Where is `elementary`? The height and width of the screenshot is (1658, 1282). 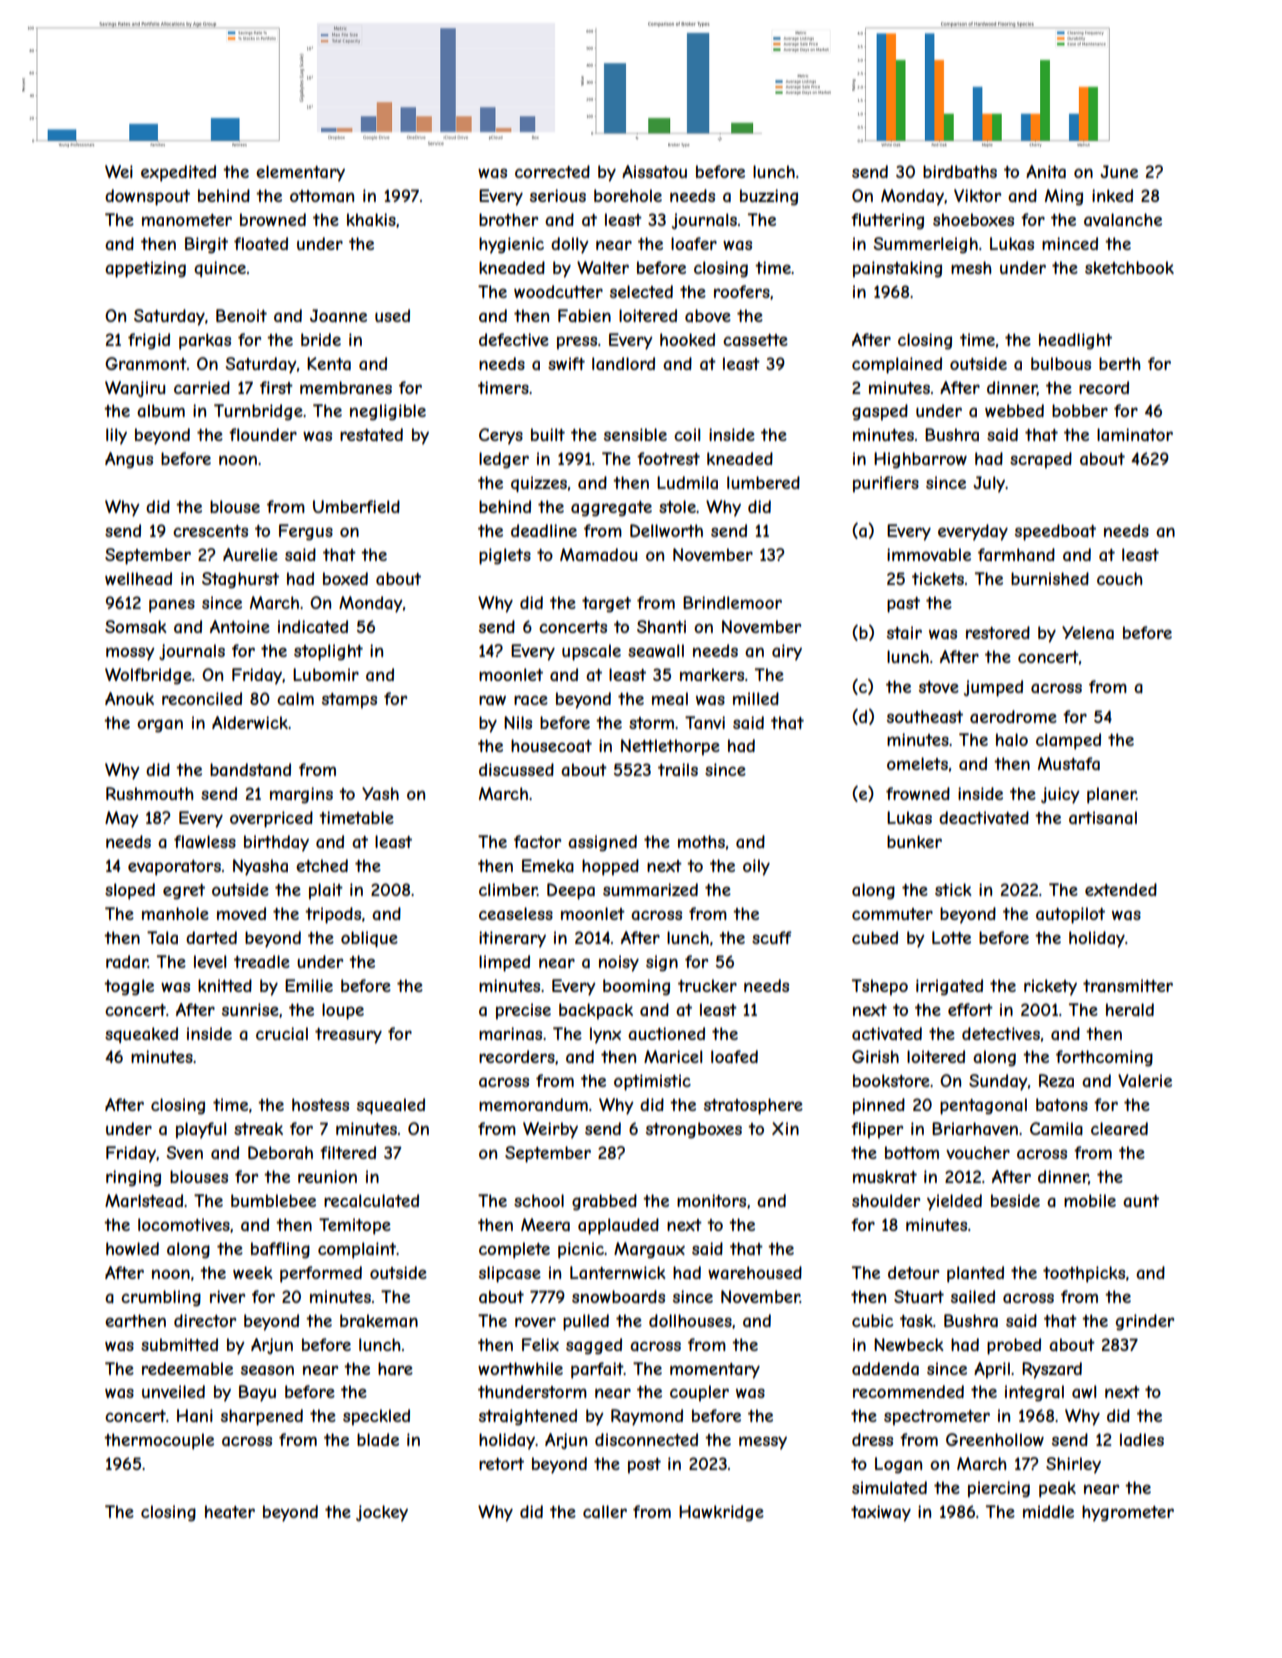
elementary is located at coordinates (300, 173).
